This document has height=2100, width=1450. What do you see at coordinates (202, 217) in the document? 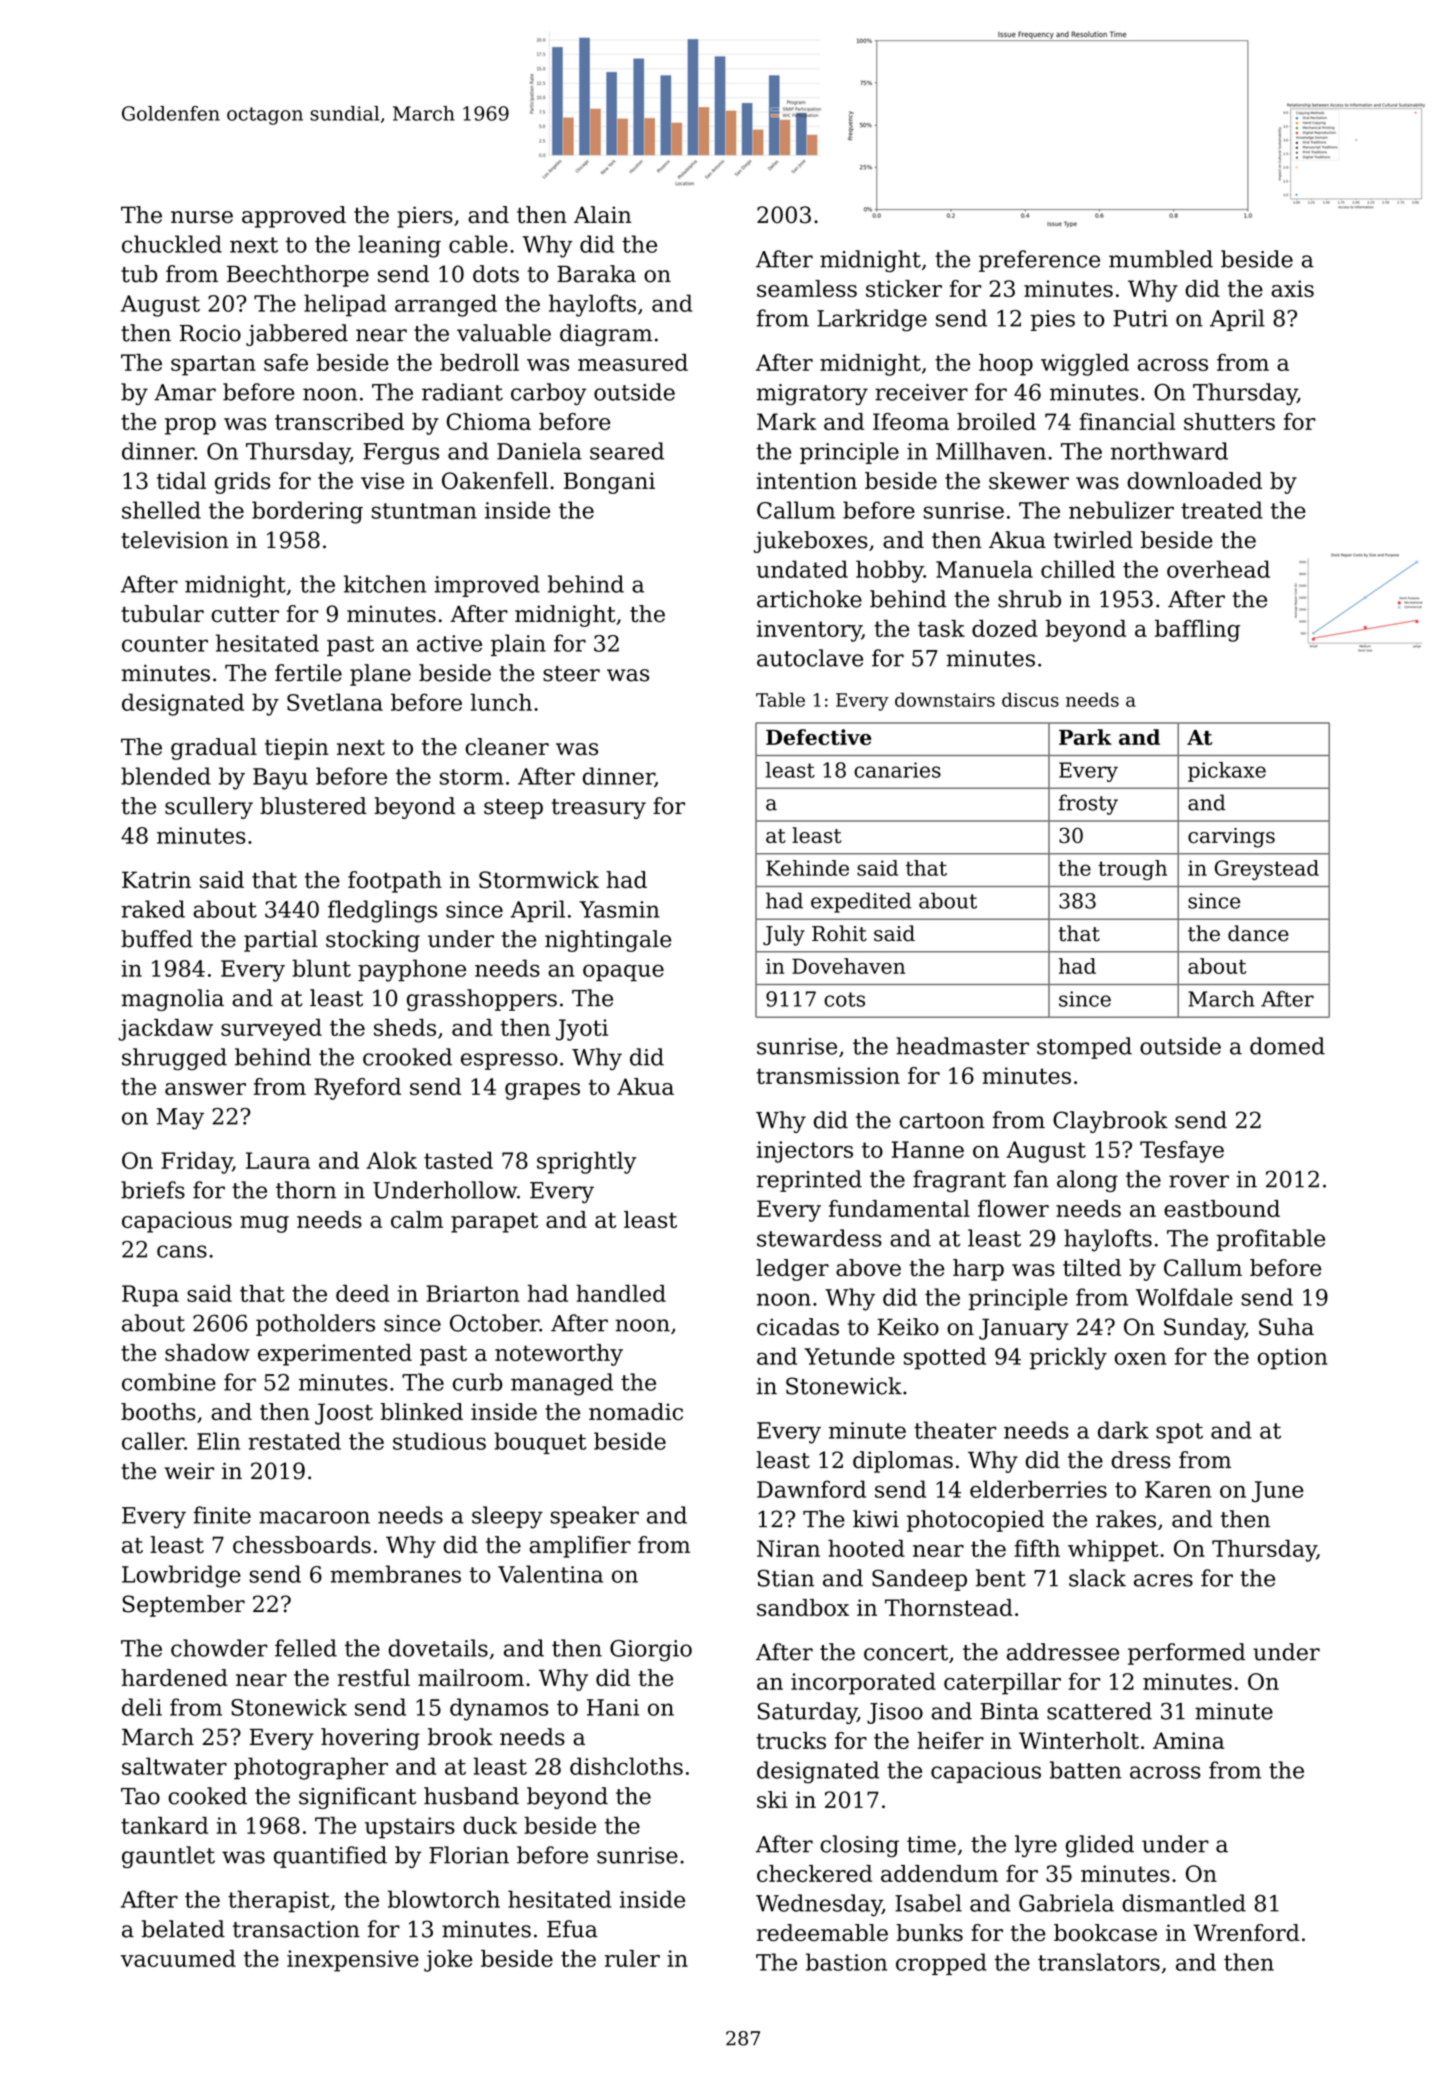
I see `nurse` at bounding box center [202, 217].
